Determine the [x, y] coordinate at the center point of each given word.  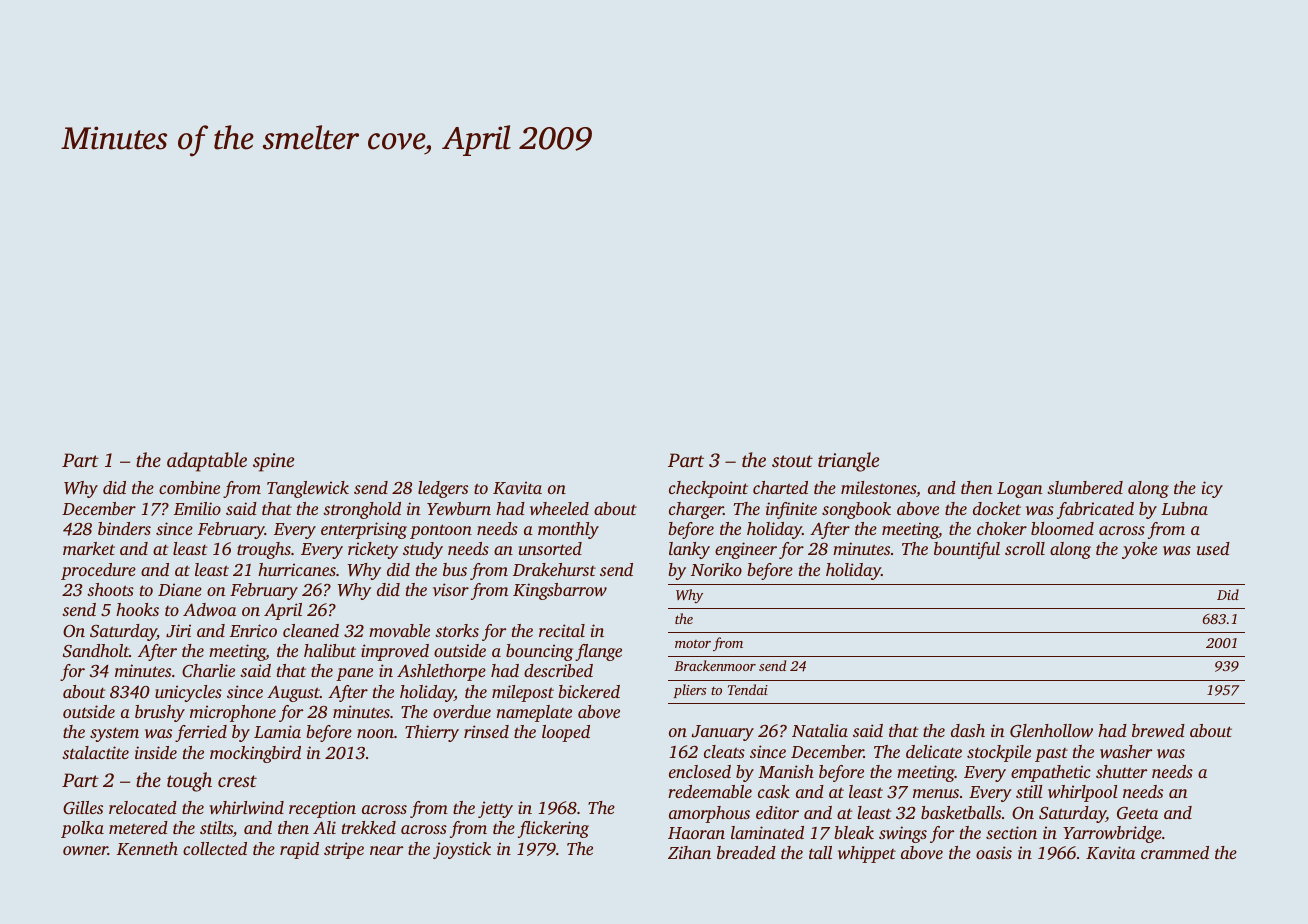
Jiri [178, 631]
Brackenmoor [715, 665]
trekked [369, 827]
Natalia [820, 730]
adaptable [207, 462]
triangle [848, 462]
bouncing [539, 652]
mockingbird [255, 754]
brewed [1158, 730]
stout [792, 461]
